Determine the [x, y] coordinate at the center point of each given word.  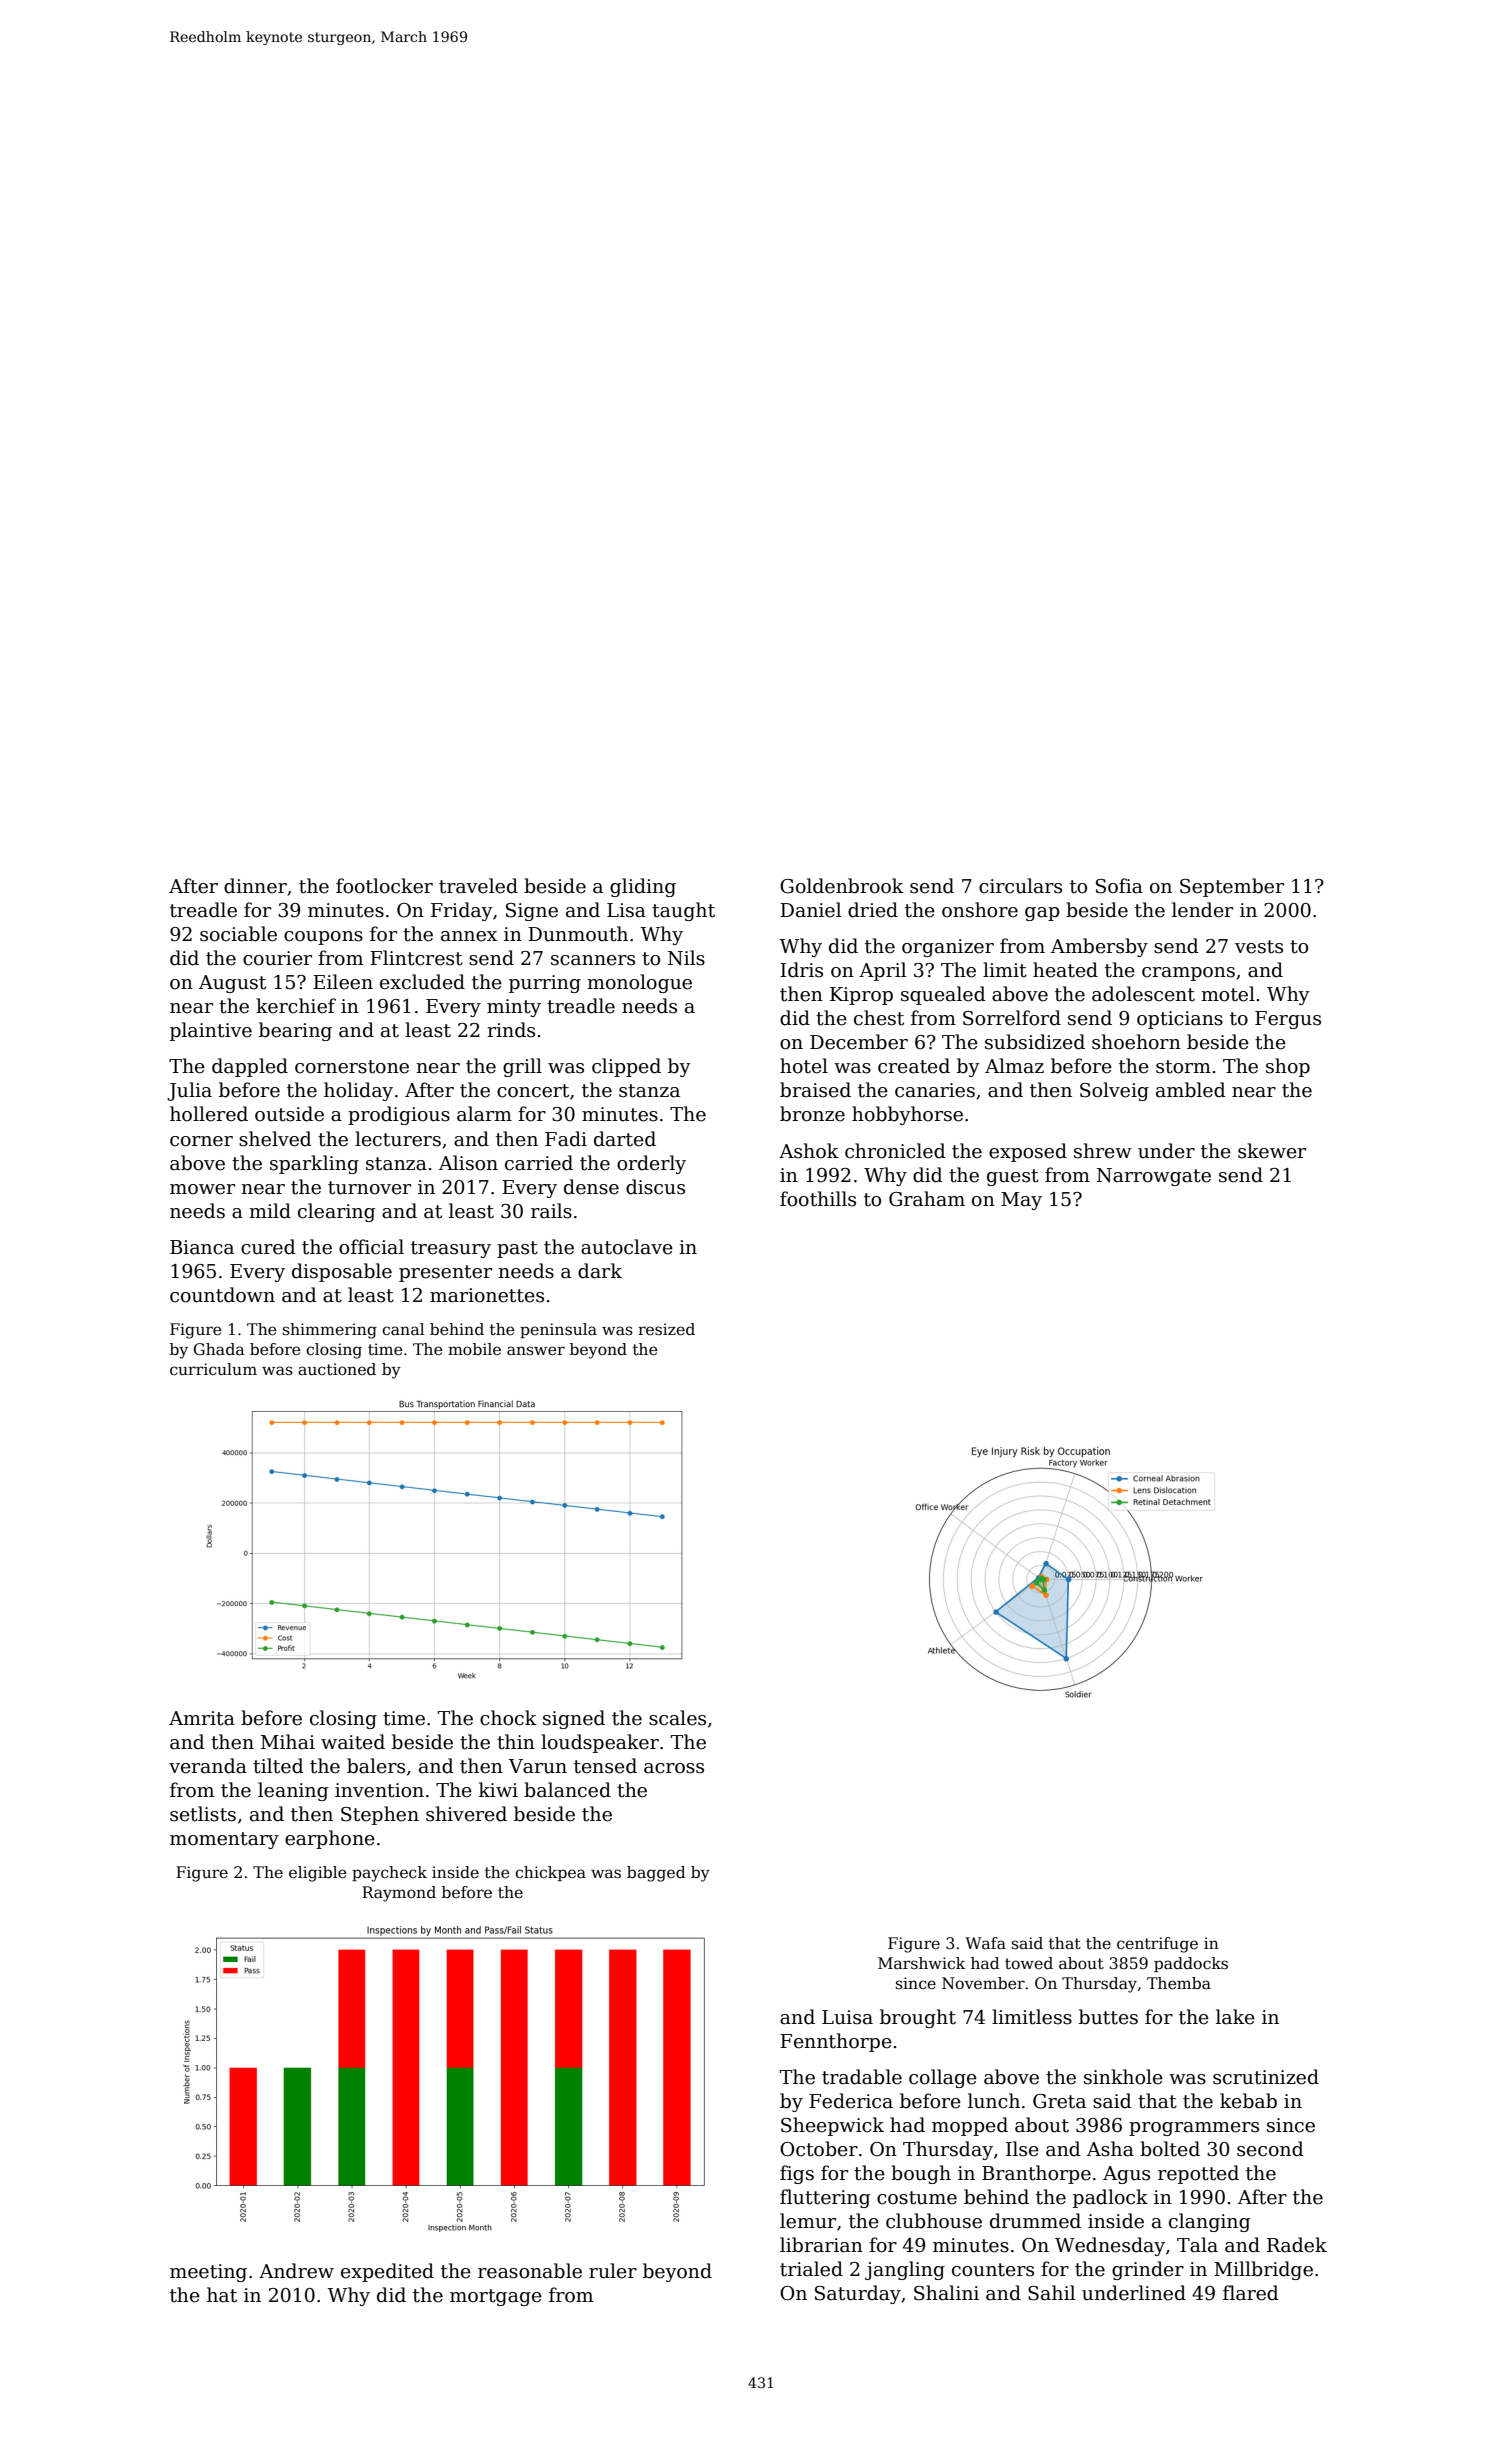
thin [516, 1742]
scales [677, 1718]
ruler [613, 2271]
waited [353, 1742]
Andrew [296, 2271]
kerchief [296, 1006]
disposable [342, 1272]
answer [536, 1351]
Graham [927, 1199]
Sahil [1051, 2293]
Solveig [1114, 1091]
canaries [935, 1090]
